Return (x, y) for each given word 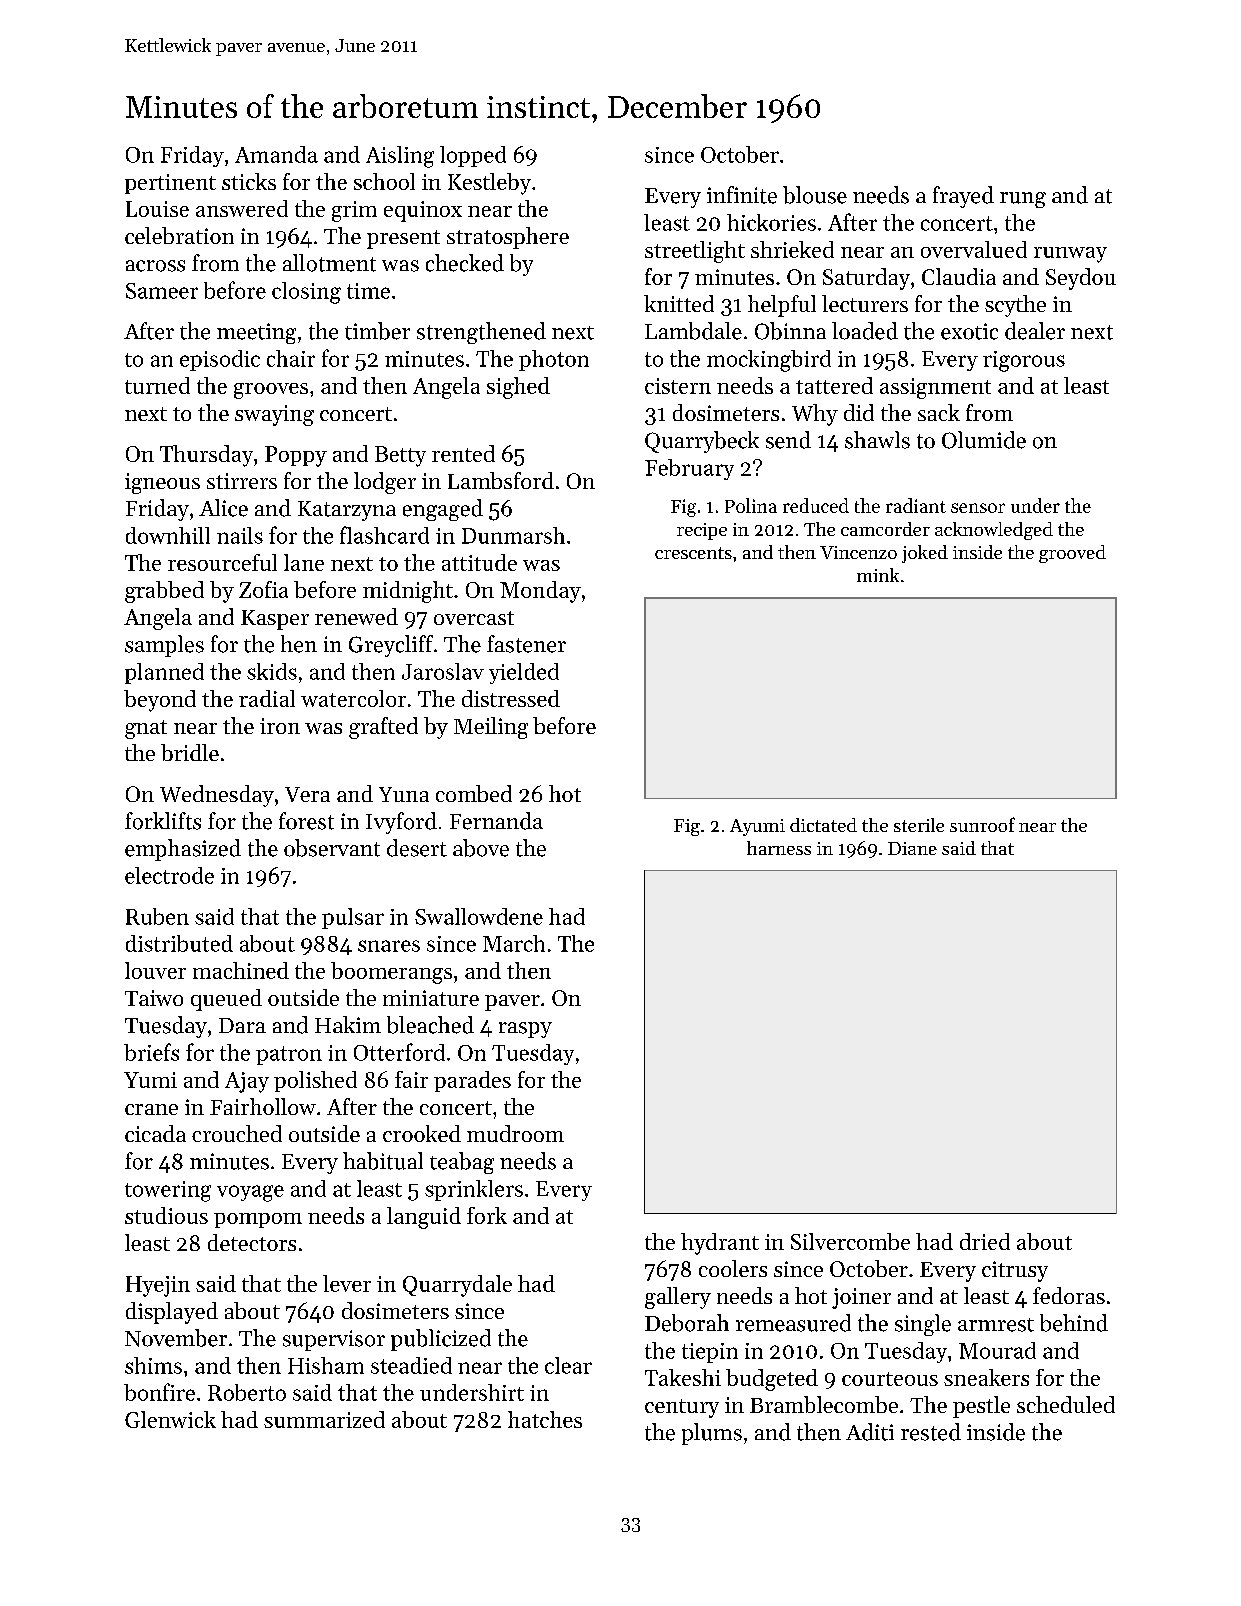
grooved (1072, 554)
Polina (751, 505)
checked (465, 263)
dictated (823, 825)
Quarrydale (457, 1286)
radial (267, 698)
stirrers (242, 481)
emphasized (183, 850)
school (384, 181)
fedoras (1069, 1295)
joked (925, 554)
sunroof (982, 824)
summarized (324, 1419)
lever (347, 1283)
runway (1070, 255)
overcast (474, 618)
